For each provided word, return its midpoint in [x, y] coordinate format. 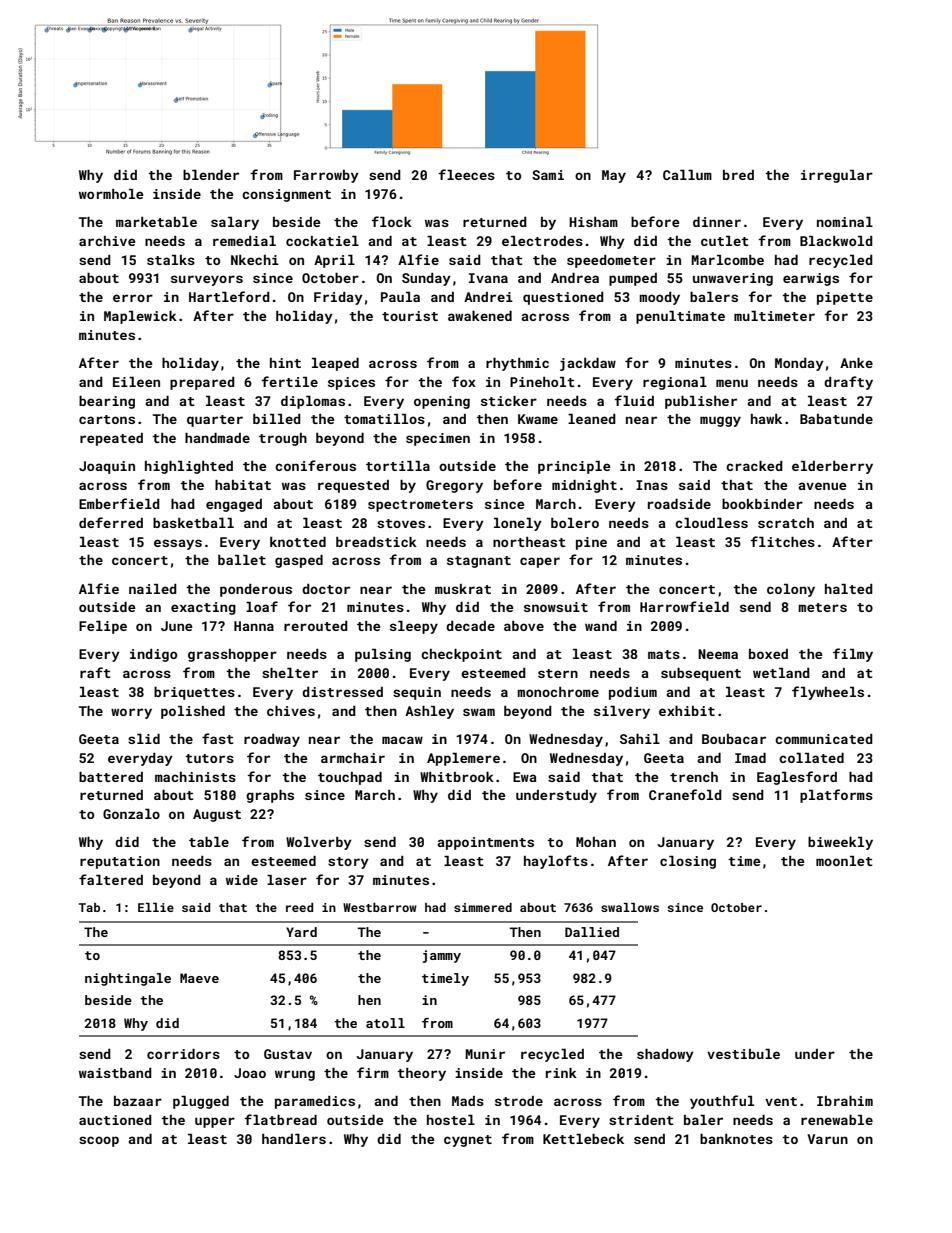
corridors [183, 1054]
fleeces [466, 174]
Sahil [640, 739]
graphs [270, 796]
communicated [824, 739]
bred [738, 175]
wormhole [111, 194]
